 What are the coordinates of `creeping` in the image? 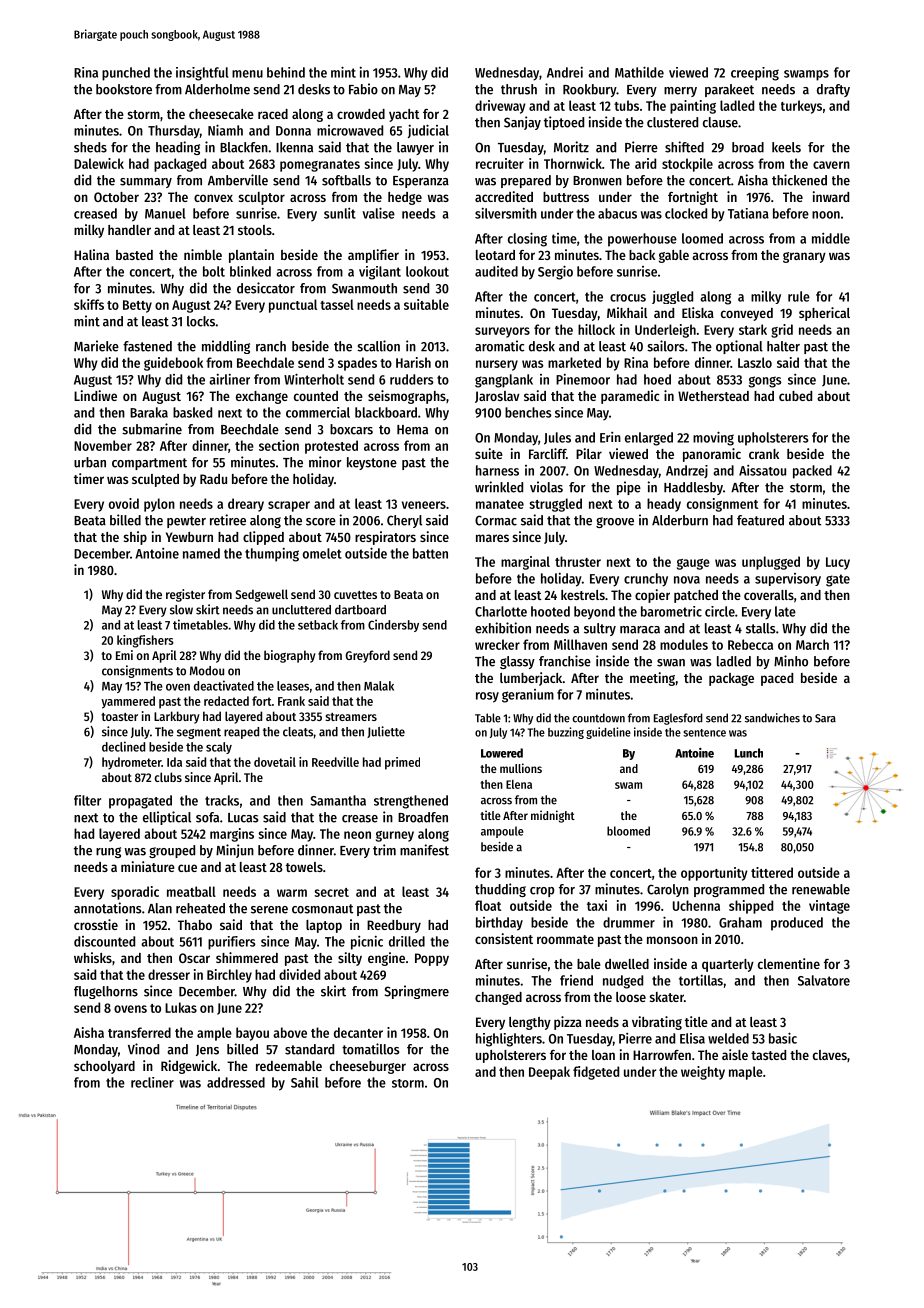 It's located at (755, 74).
